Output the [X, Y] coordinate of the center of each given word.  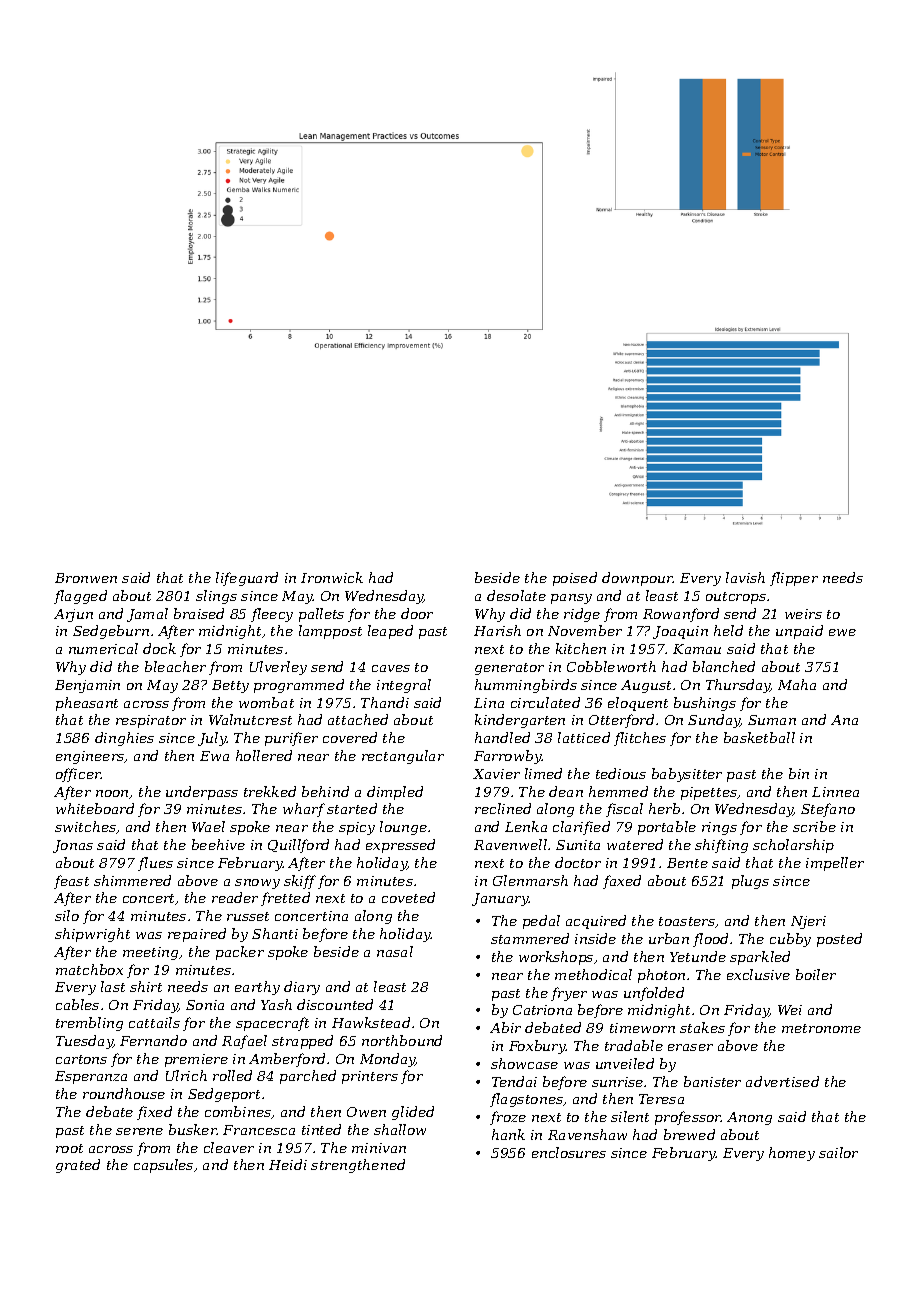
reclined [503, 808]
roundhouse [124, 1093]
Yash [276, 1004]
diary [302, 988]
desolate [516, 595]
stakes [702, 1027]
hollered [264, 755]
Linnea [835, 792]
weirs [803, 614]
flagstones [526, 1100]
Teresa [661, 1099]
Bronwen [86, 578]
